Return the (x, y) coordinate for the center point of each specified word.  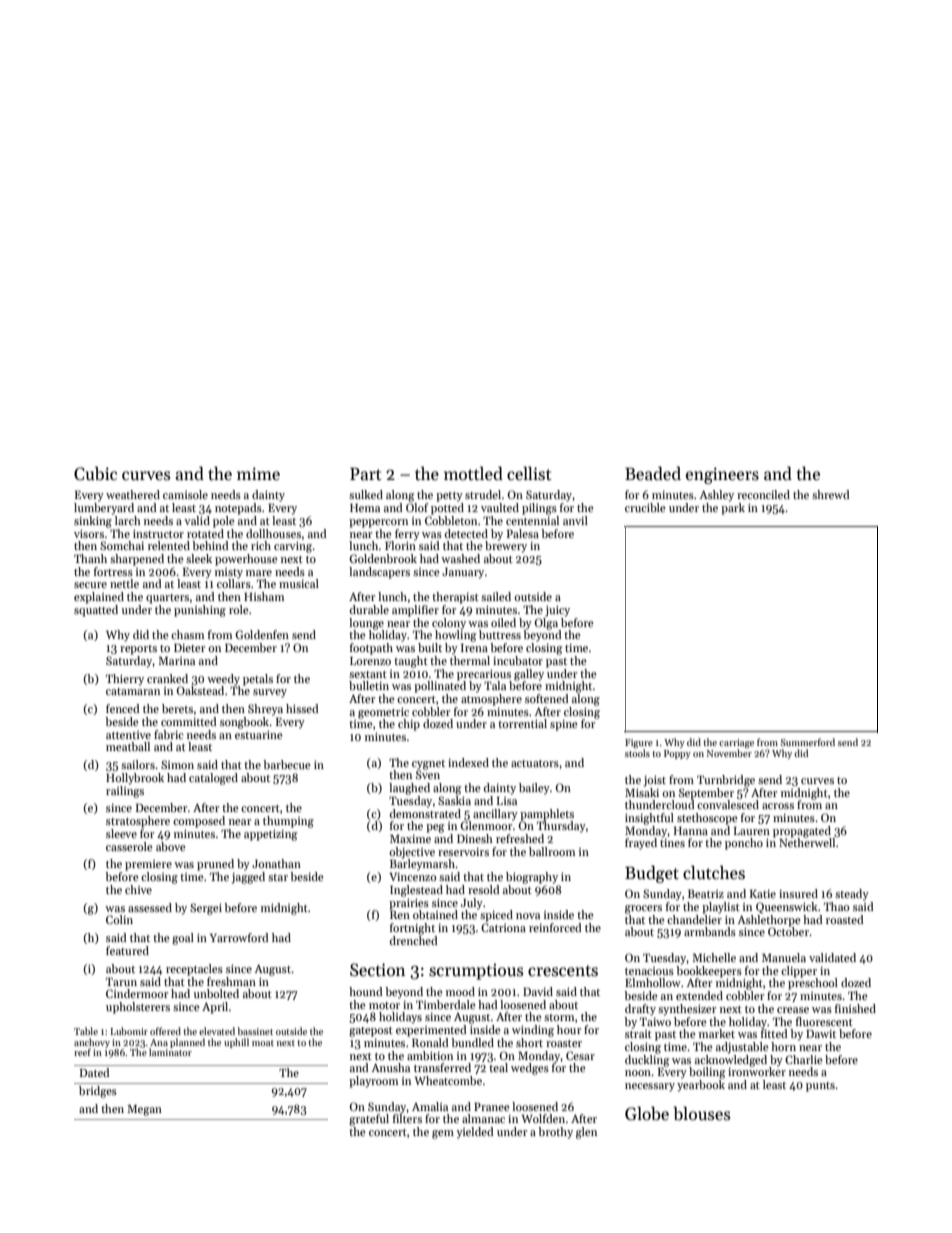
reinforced (555, 927)
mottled (473, 473)
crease (793, 1010)
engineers (722, 475)
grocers (643, 909)
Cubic (95, 473)
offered (165, 1031)
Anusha (390, 1067)
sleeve (121, 833)
